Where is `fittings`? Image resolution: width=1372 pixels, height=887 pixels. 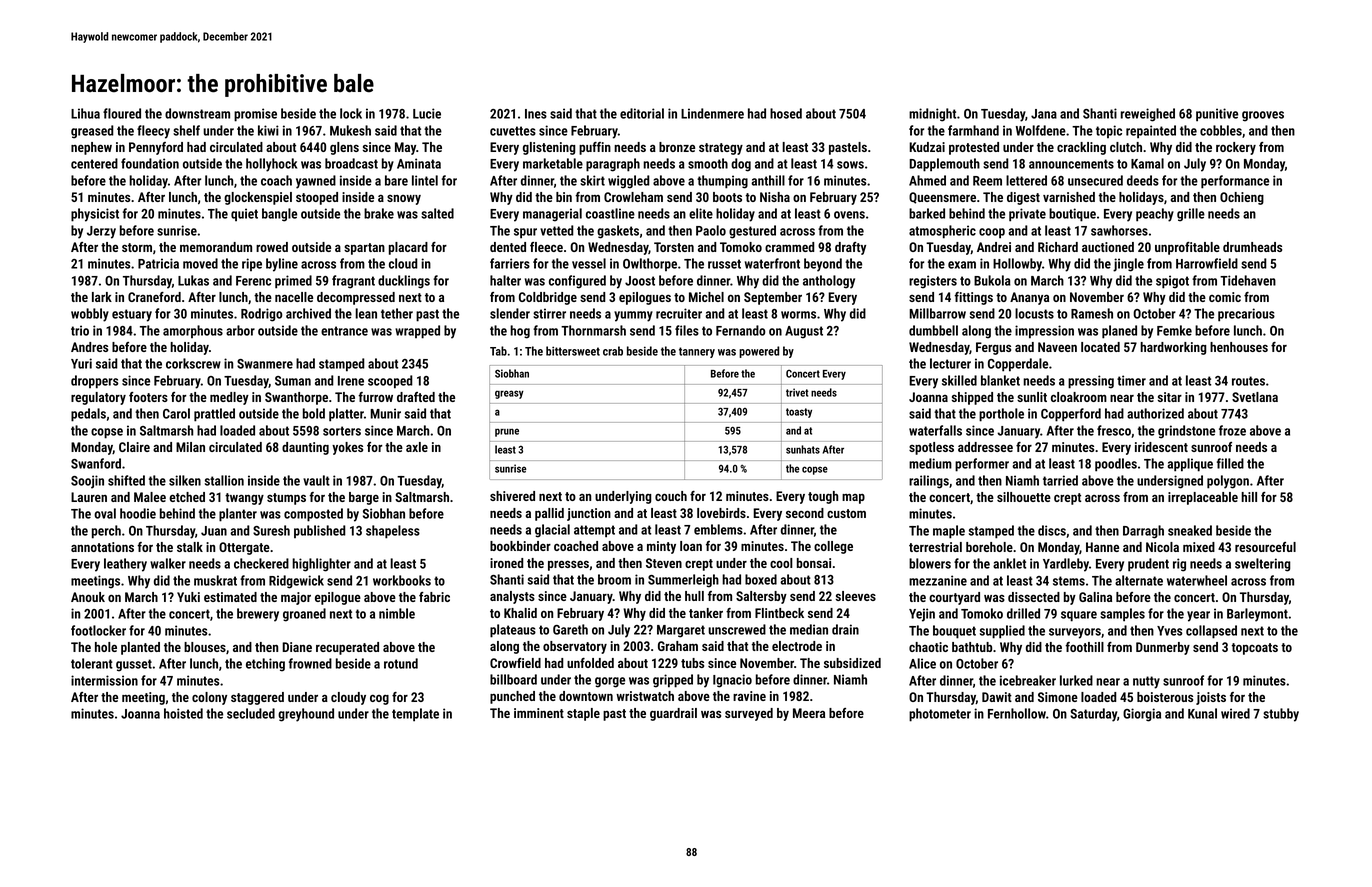
fittings is located at coordinates (973, 298).
